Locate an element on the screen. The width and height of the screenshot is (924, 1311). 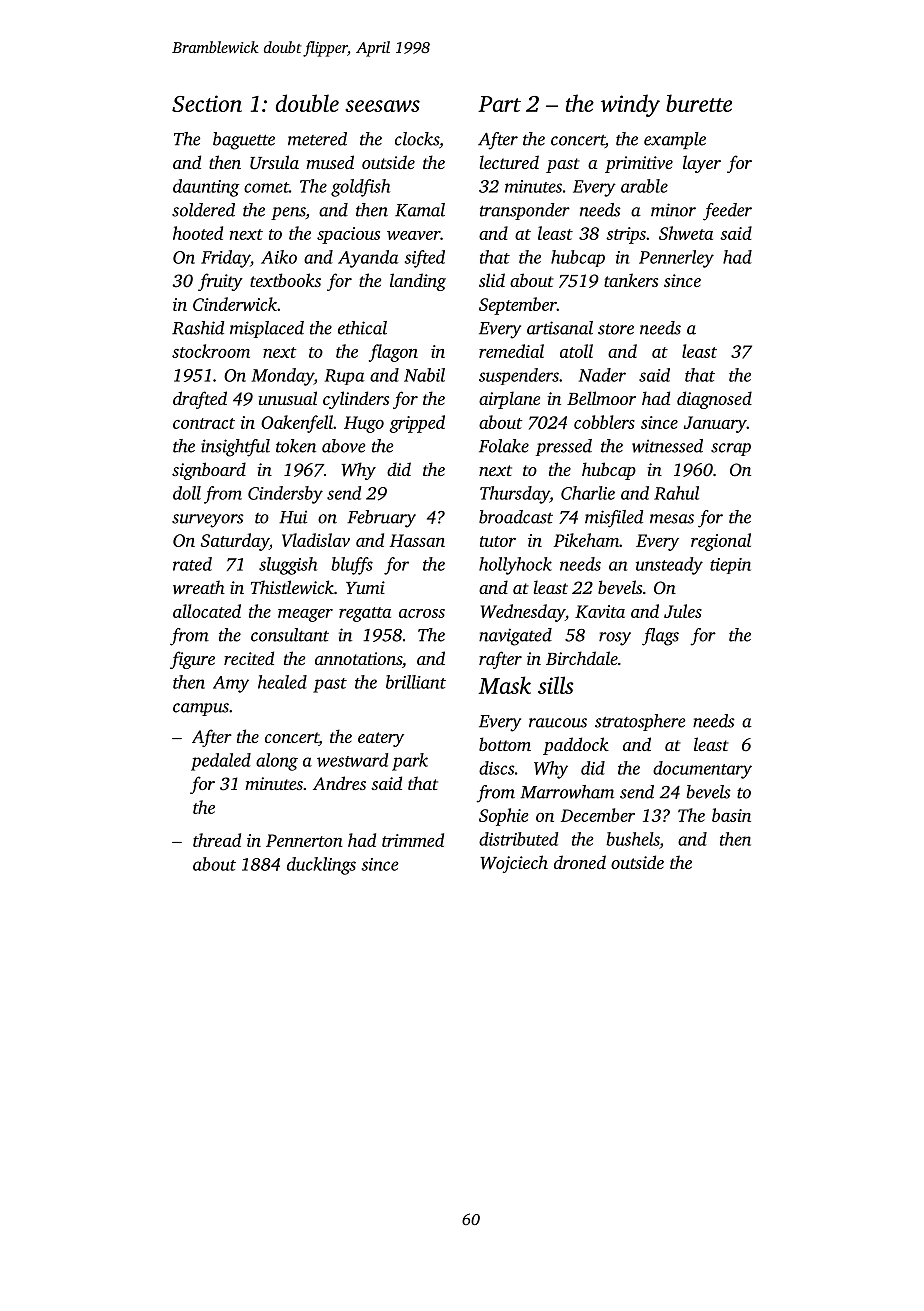
along is located at coordinates (277, 762).
